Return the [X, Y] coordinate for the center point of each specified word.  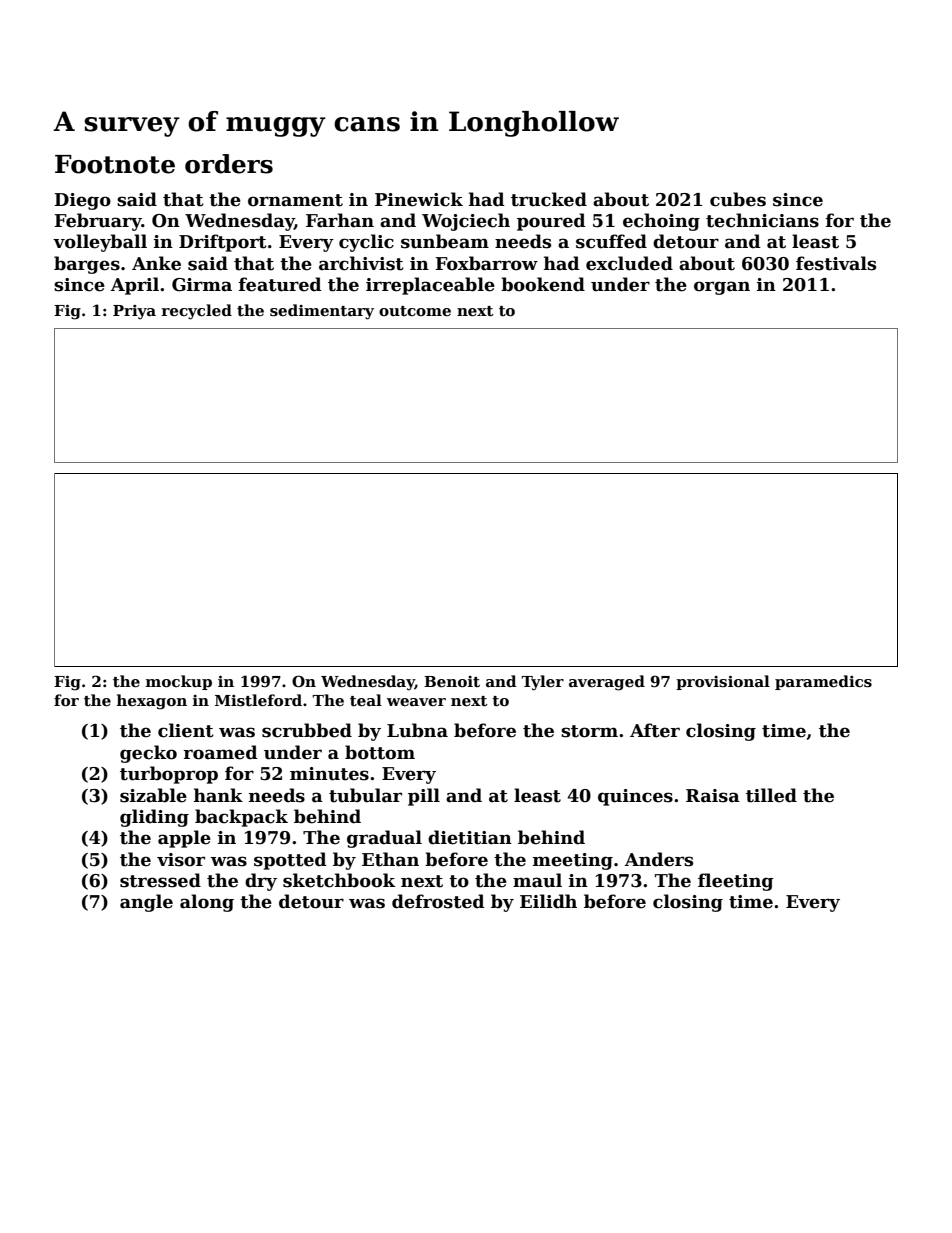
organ [722, 288]
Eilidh [548, 901]
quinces [635, 797]
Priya [134, 312]
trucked [549, 199]
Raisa [713, 796]
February [98, 222]
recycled [197, 312]
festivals [836, 263]
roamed [220, 752]
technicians [762, 220]
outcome [415, 311]
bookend [543, 284]
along [207, 903]
